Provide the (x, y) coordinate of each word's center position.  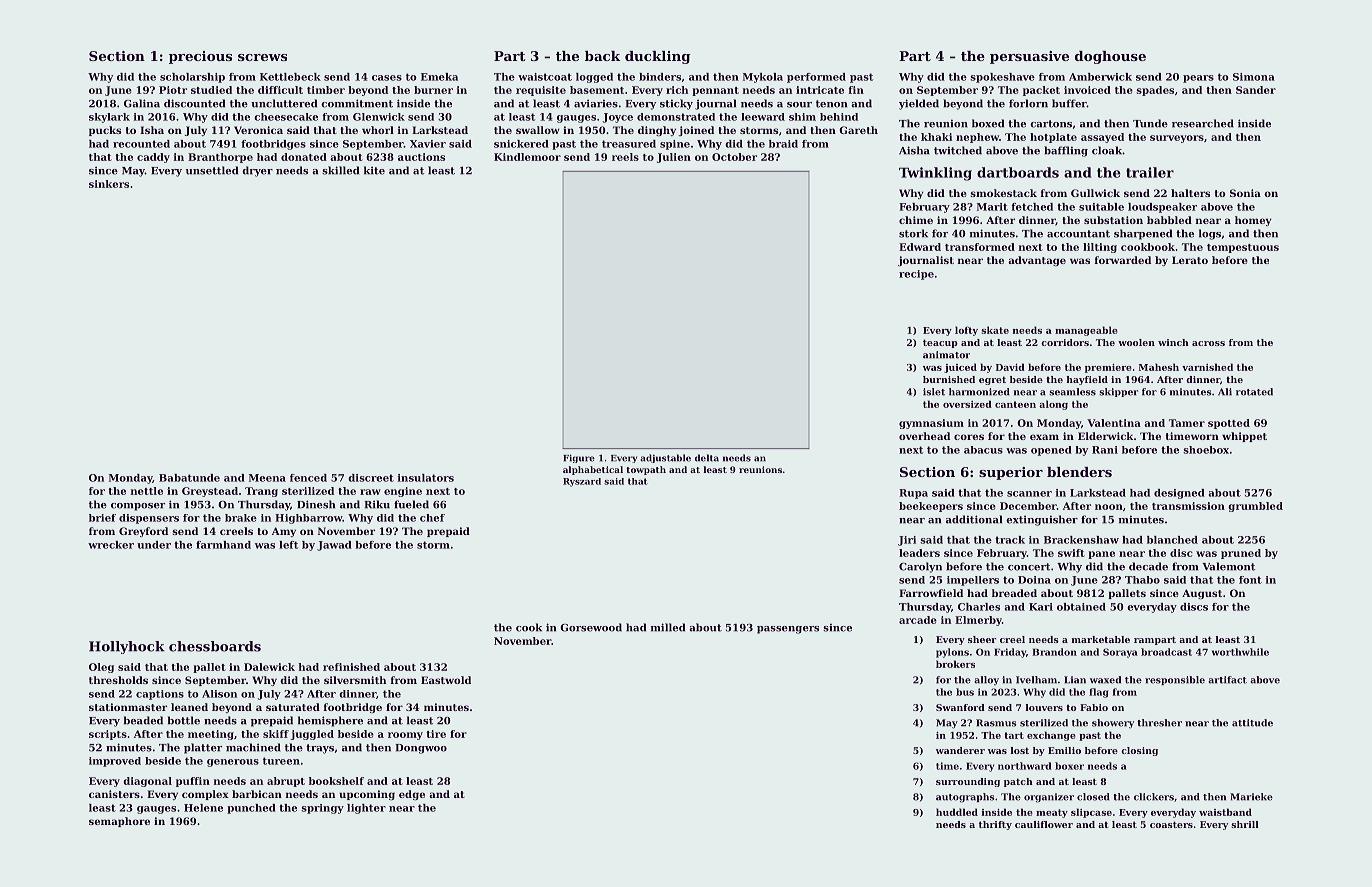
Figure (579, 458)
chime (916, 220)
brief (102, 518)
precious (200, 57)
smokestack (1003, 193)
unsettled (212, 170)
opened (1051, 451)
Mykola (763, 78)
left (288, 545)
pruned (1241, 554)
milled (668, 627)
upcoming (367, 795)
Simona (1254, 77)
